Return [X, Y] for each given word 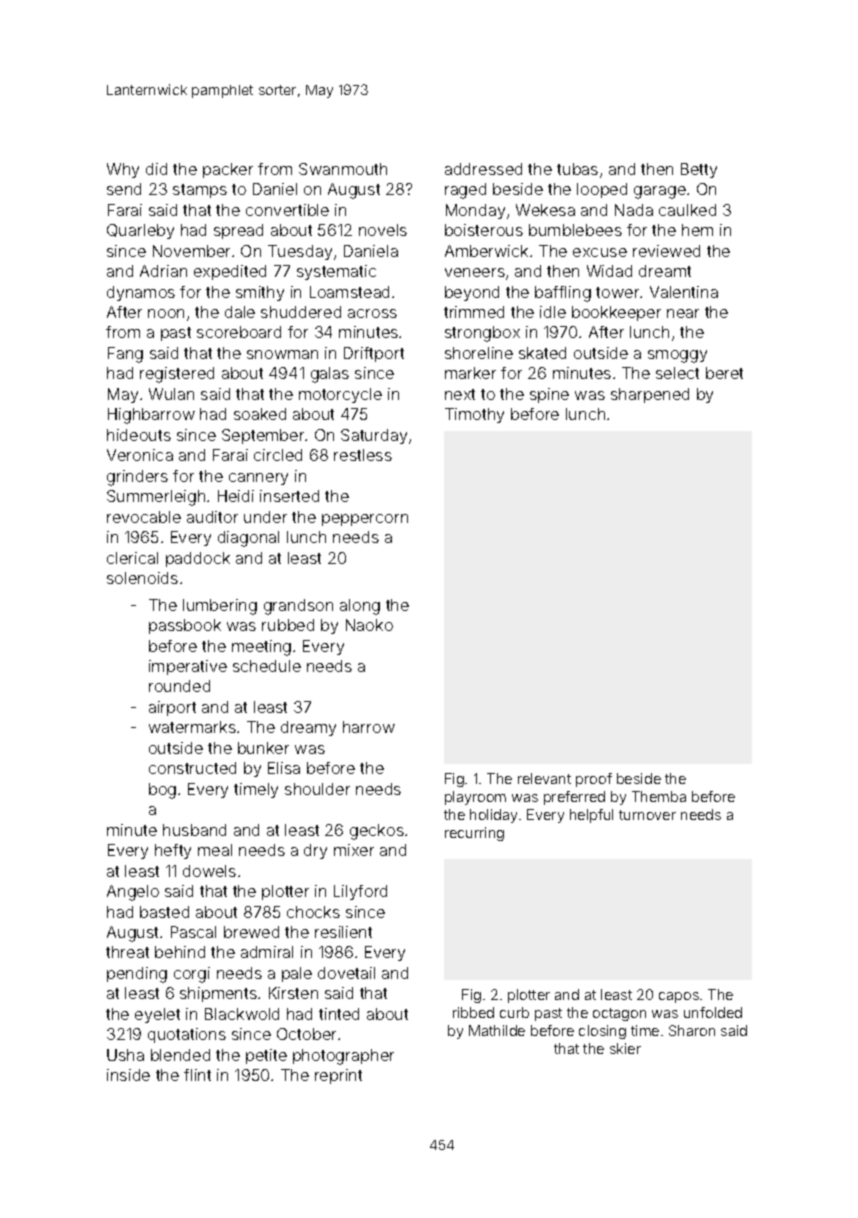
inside [128, 1075]
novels [383, 230]
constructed [192, 768]
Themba [659, 796]
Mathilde [497, 1030]
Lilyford [360, 892]
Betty [699, 170]
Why [123, 170]
